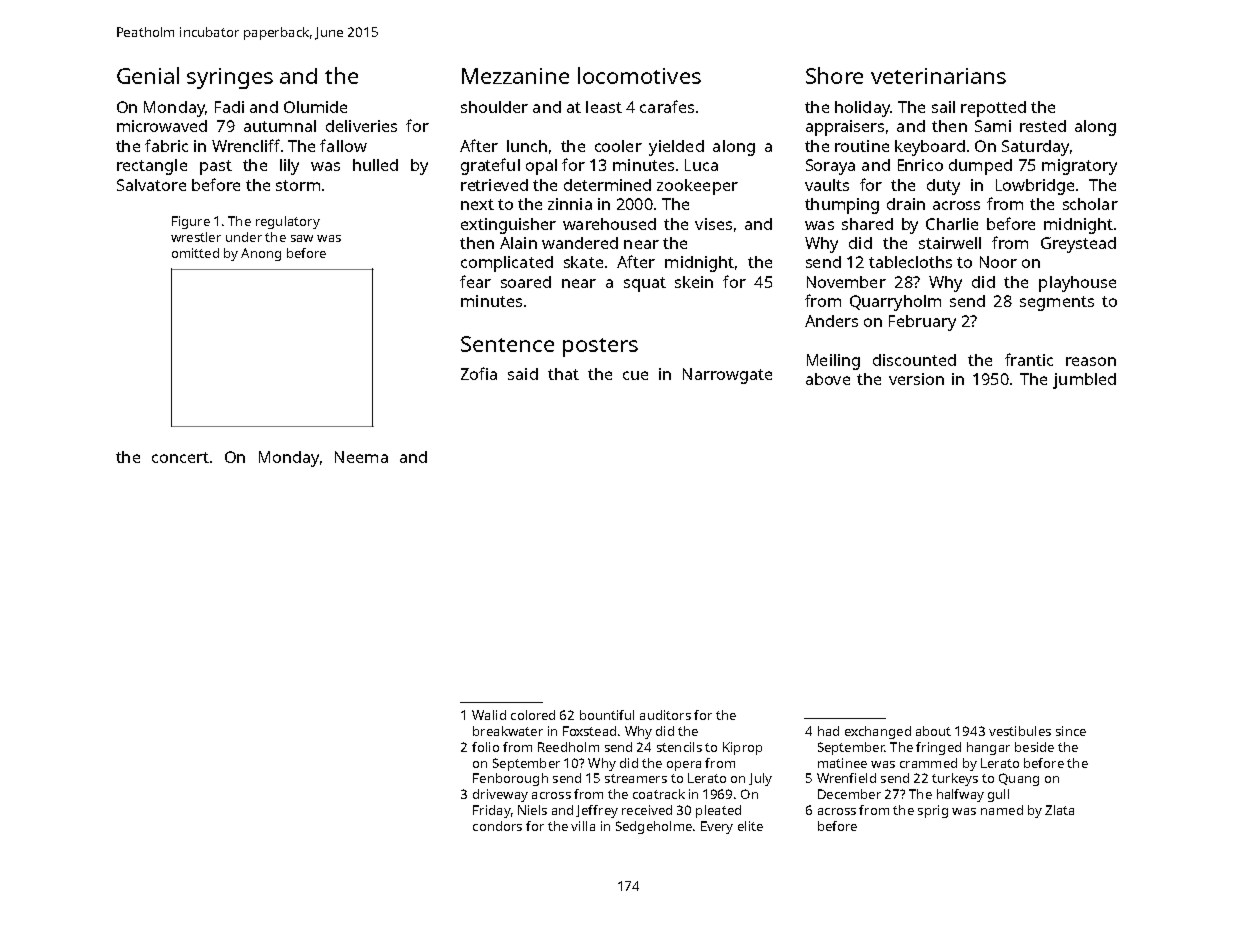 Image resolution: width=1233 pixels, height=952 pixels. What do you see at coordinates (833, 362) in the screenshot?
I see `Meiling` at bounding box center [833, 362].
